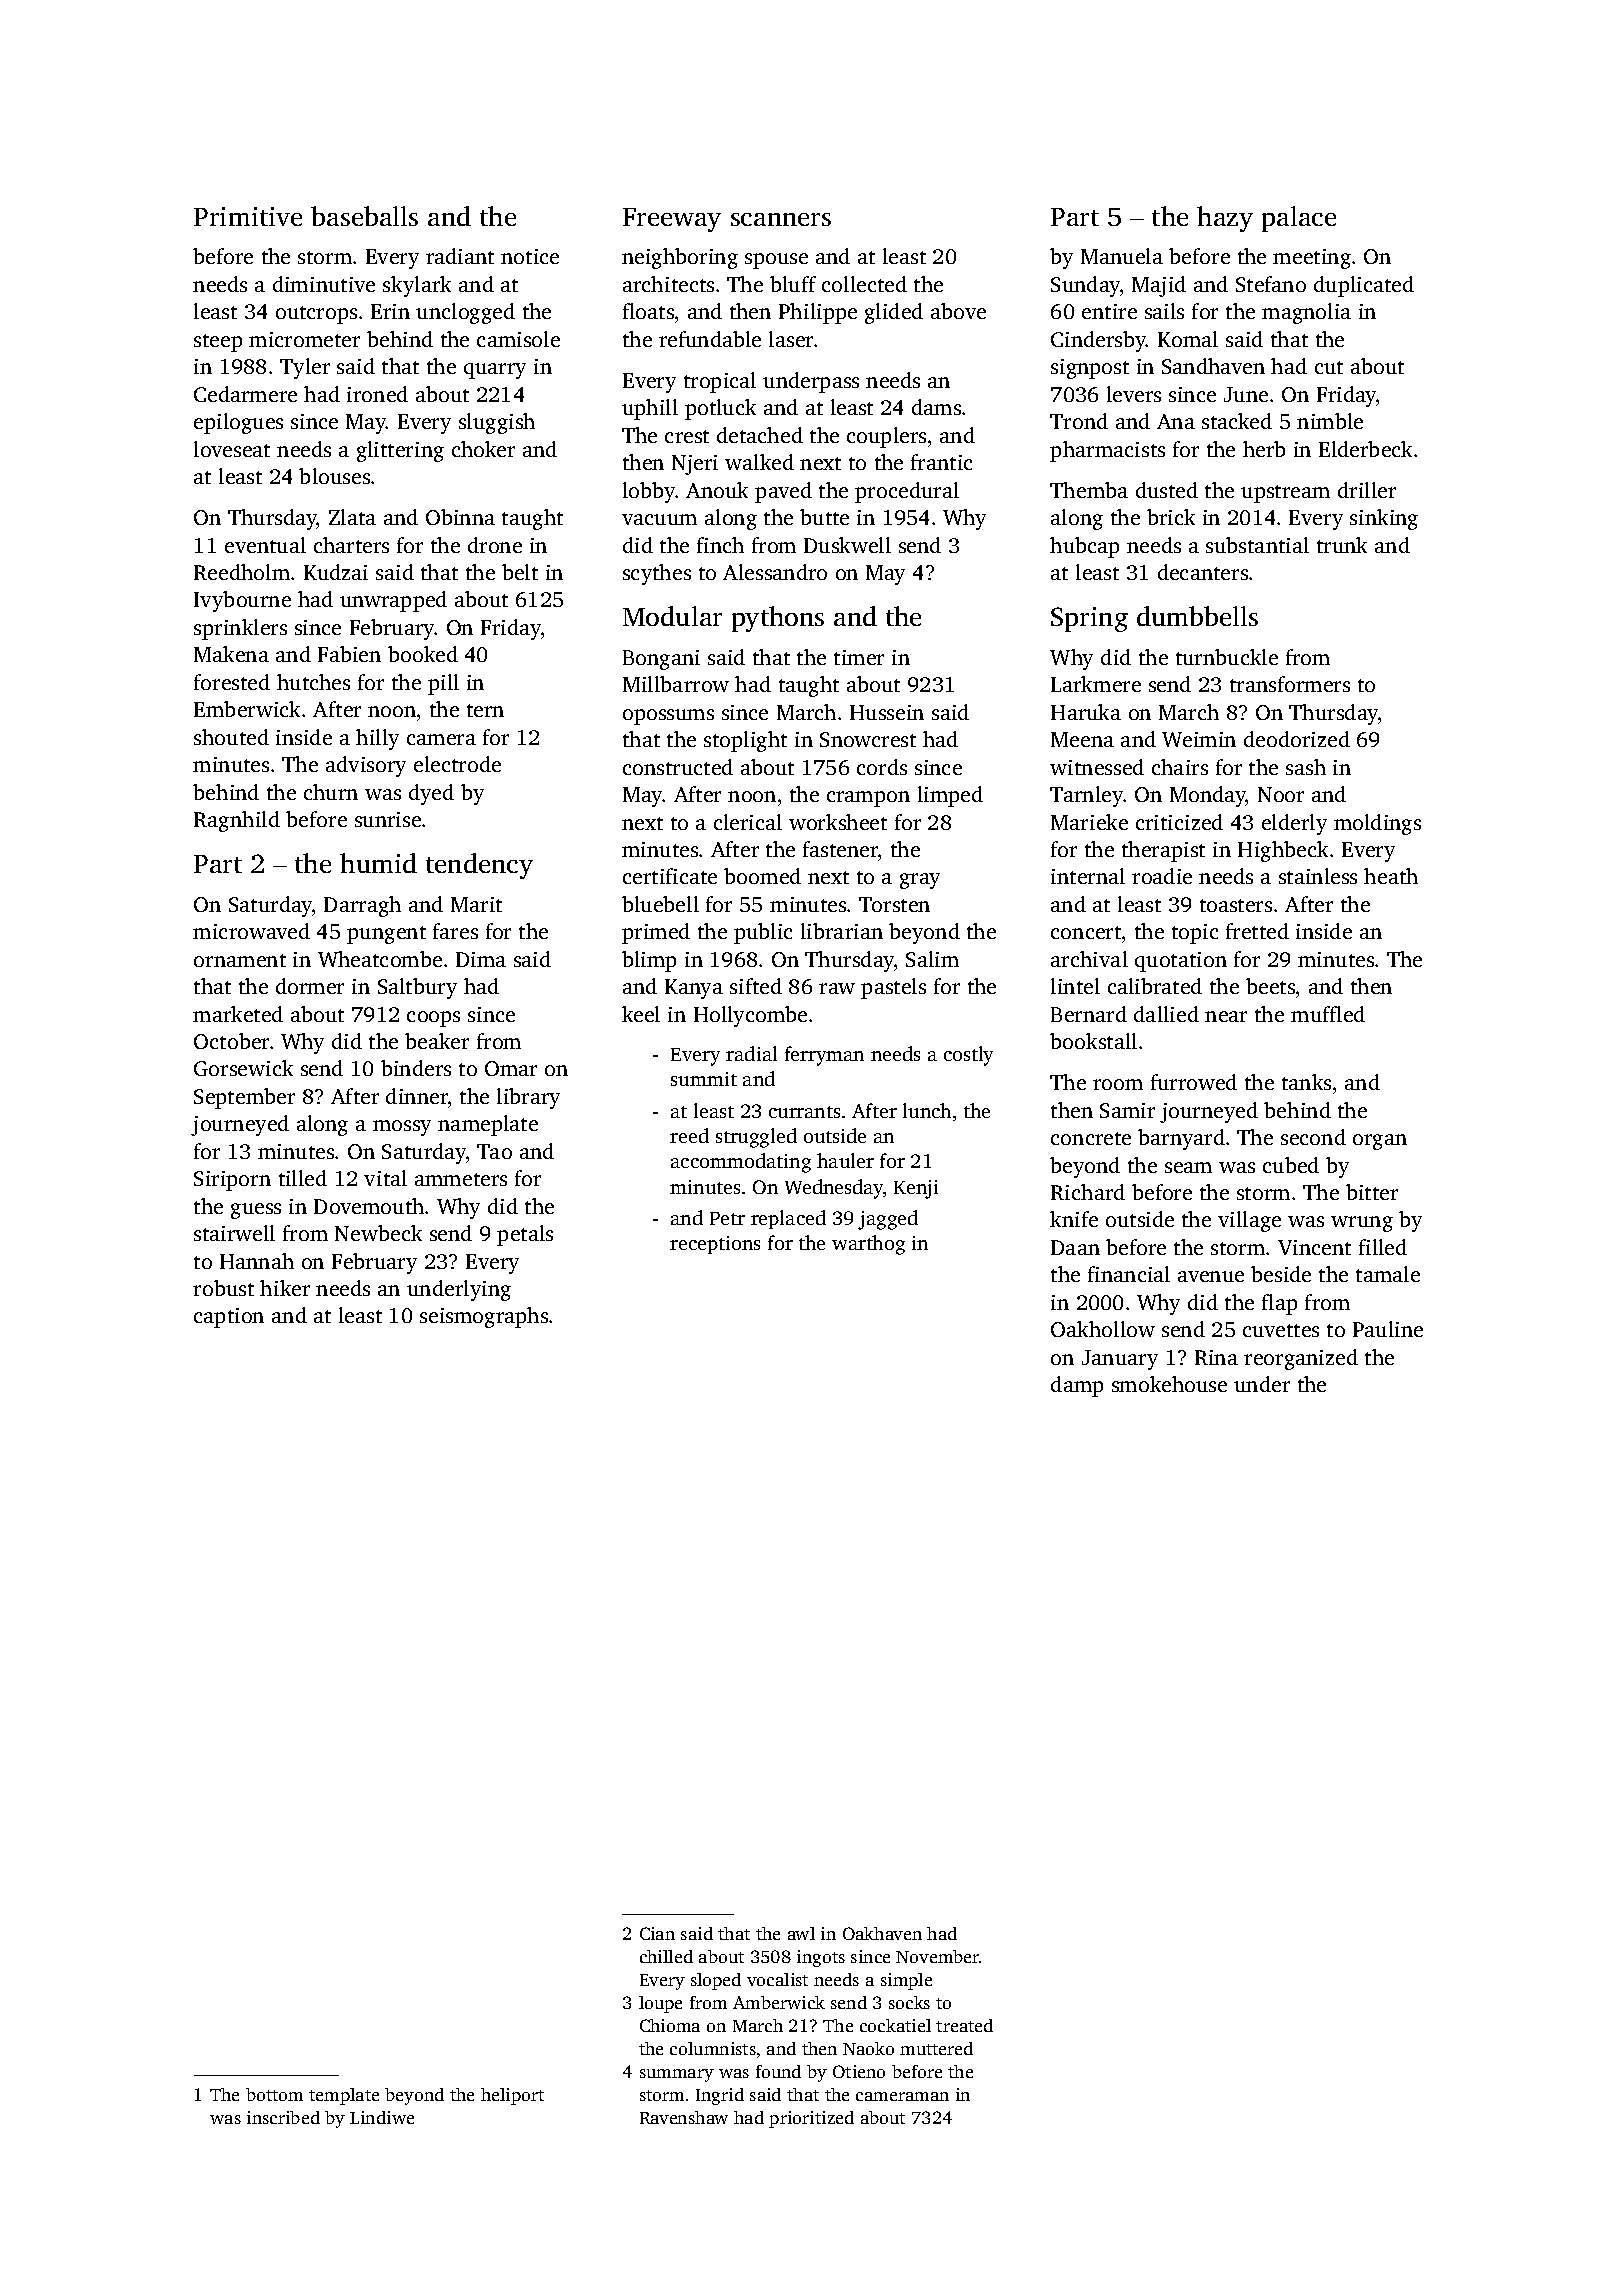  Describe the element at coordinates (248, 216) in the document. I see `Primitive` at that location.
